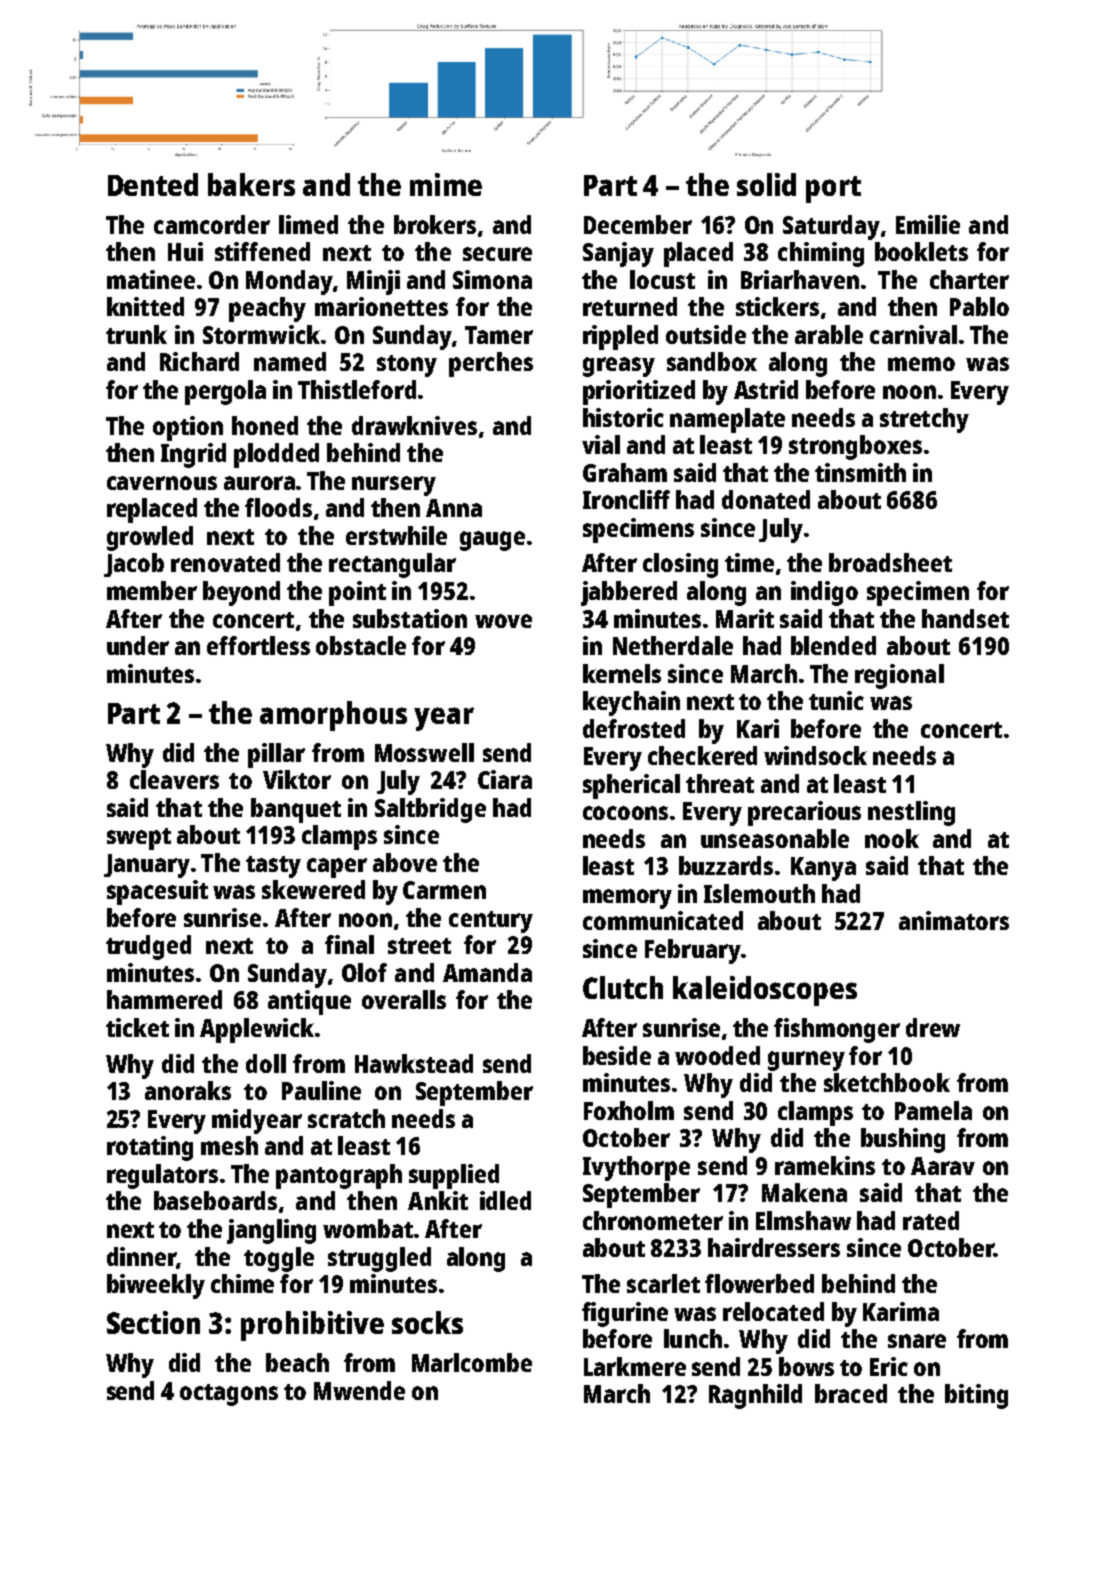 This document has height=1584, width=1115. I want to click on amorphous, so click(333, 716).
